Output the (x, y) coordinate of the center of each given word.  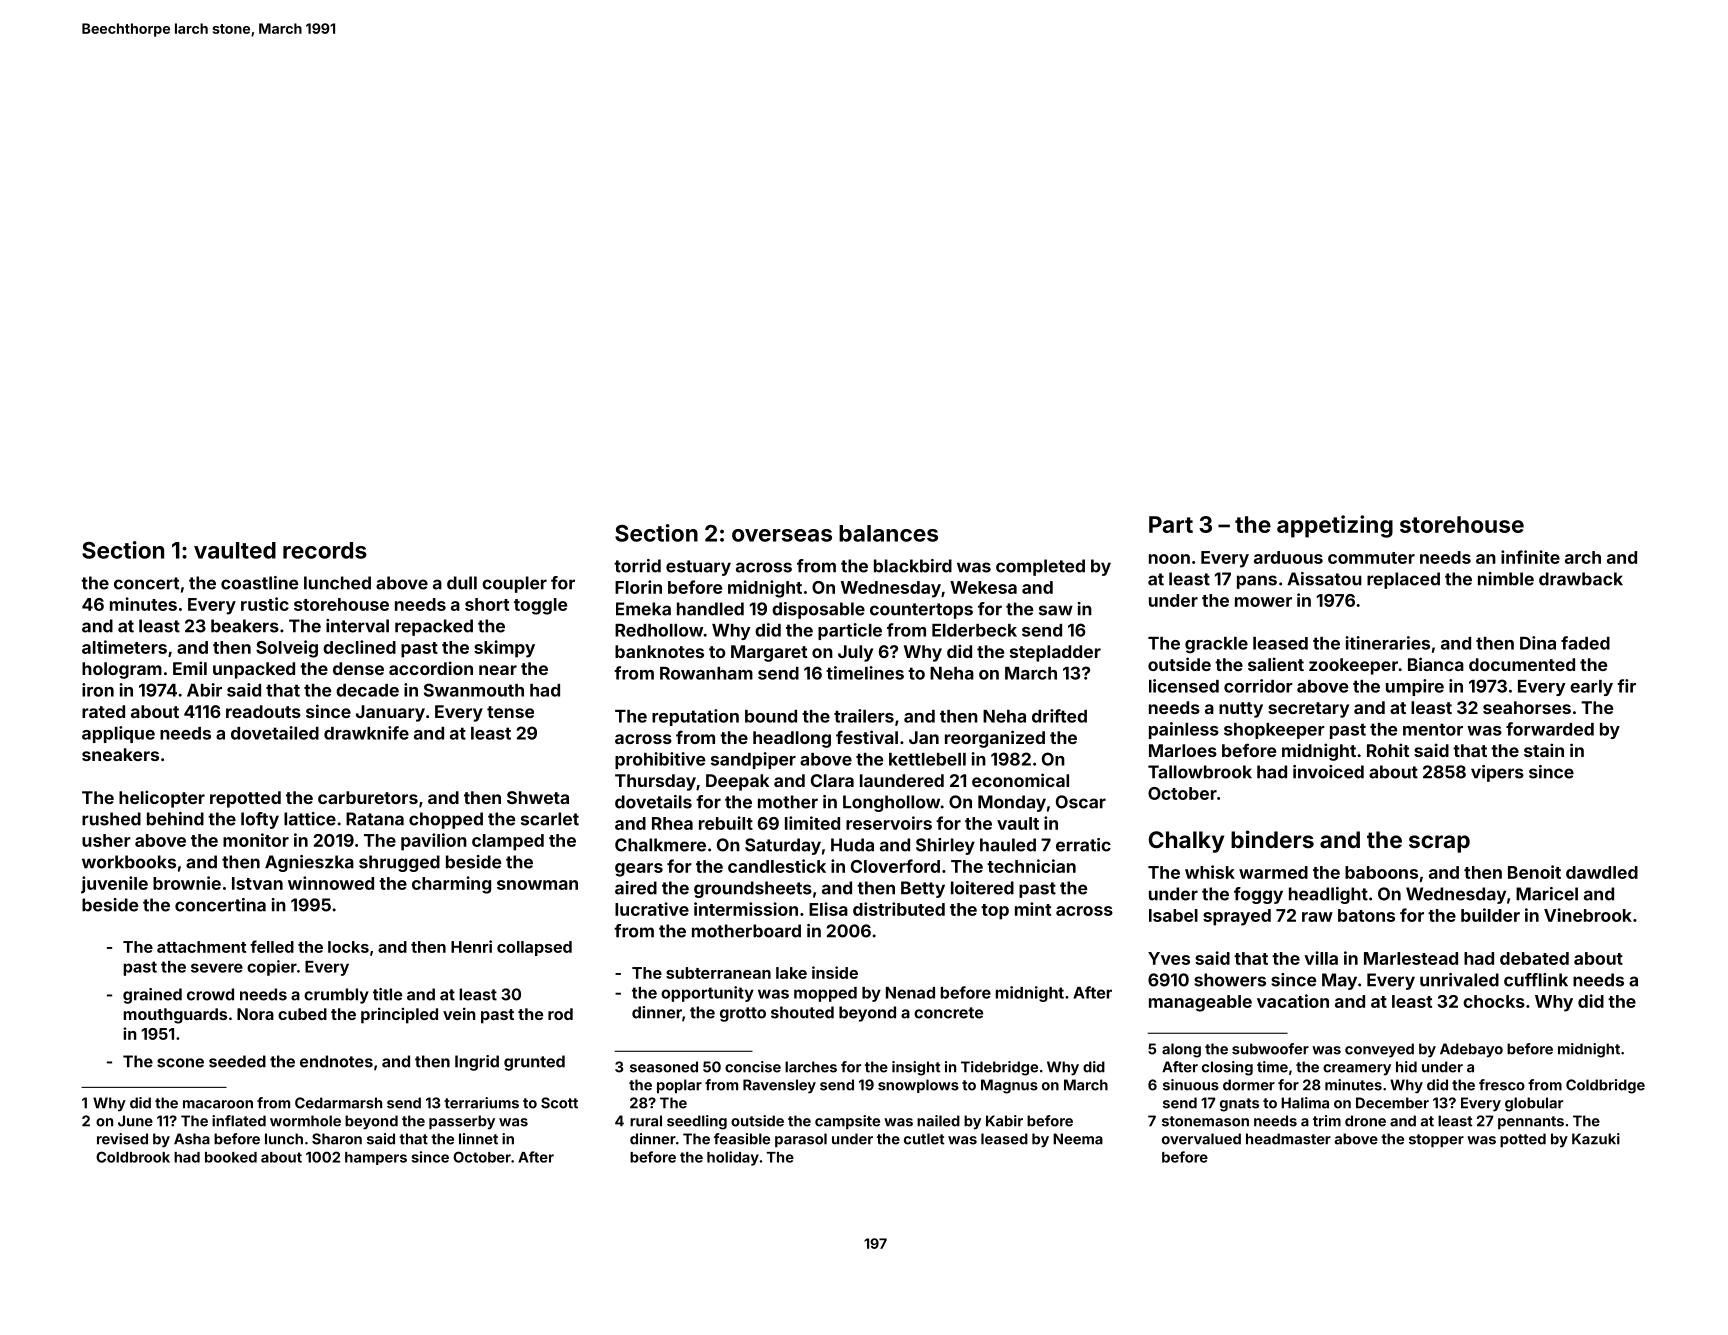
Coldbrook (133, 1157)
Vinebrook (1588, 915)
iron (98, 690)
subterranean (718, 973)
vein (459, 1013)
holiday (733, 1158)
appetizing (1335, 526)
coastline (259, 583)
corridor (1258, 686)
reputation (695, 717)
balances (888, 533)
